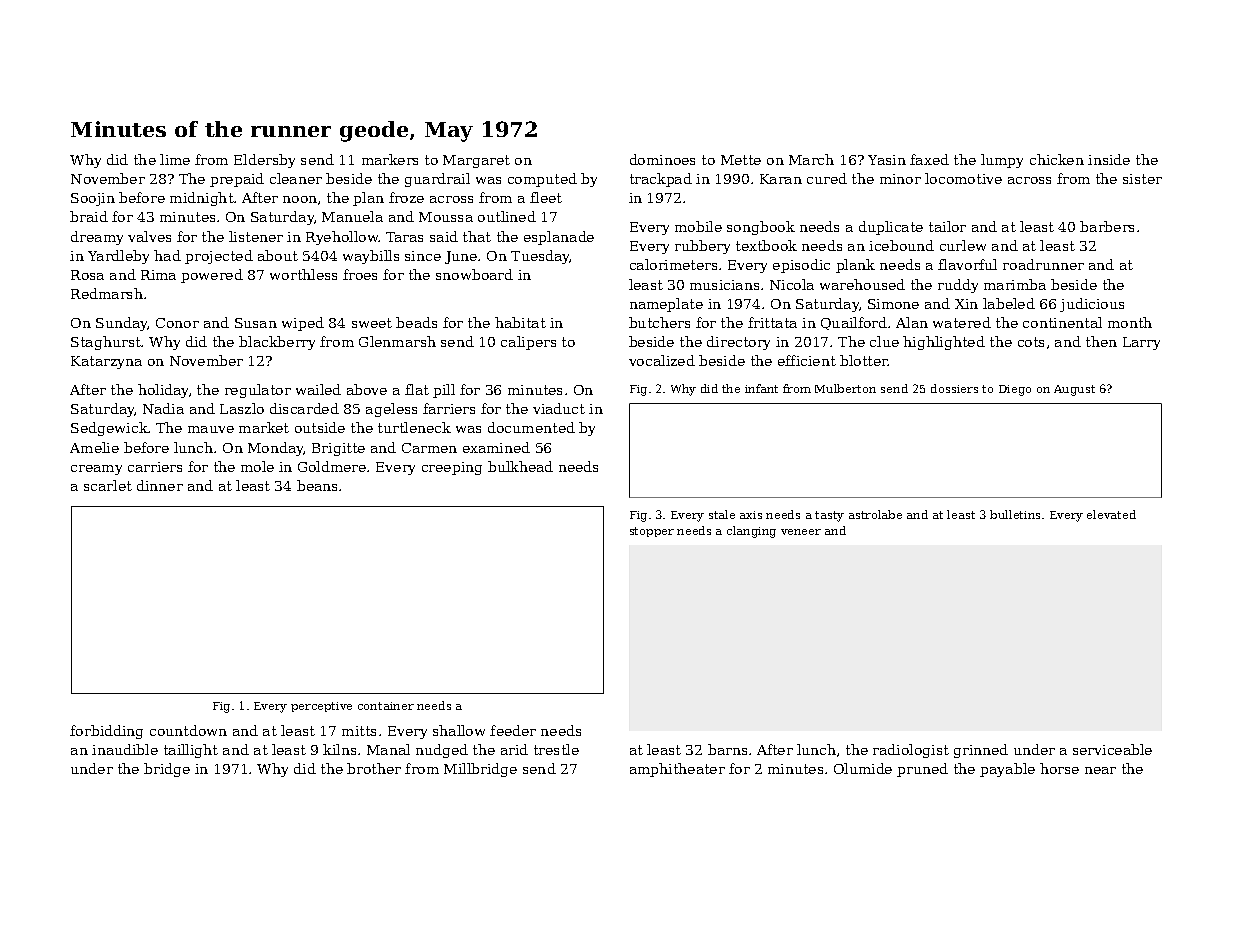 The width and height of the screenshot is (1233, 952). Describe the element at coordinates (372, 323) in the screenshot. I see `sweet` at that location.
